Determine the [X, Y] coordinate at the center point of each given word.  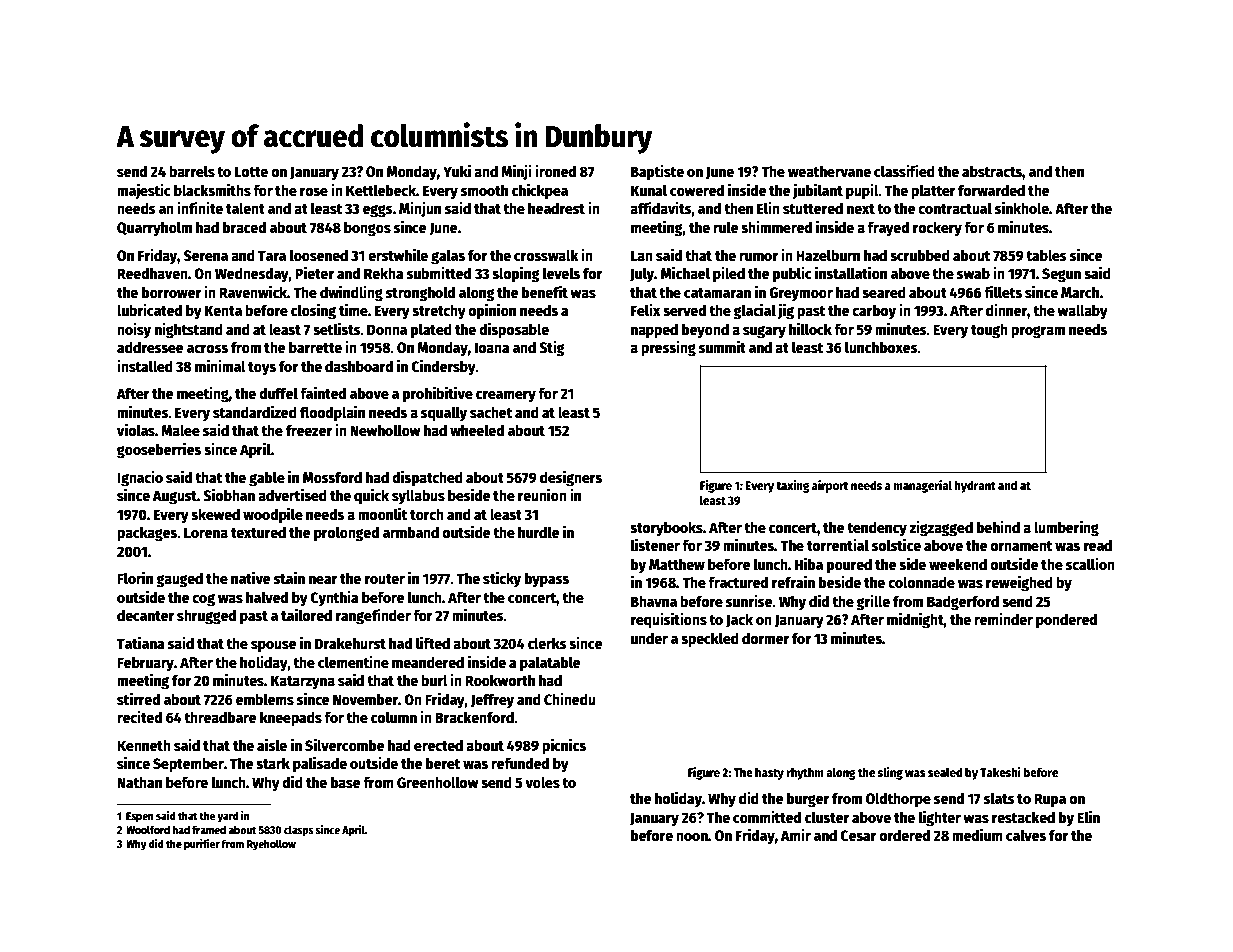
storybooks [666, 529]
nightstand [189, 331]
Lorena [206, 532]
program [1038, 332]
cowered [697, 190]
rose [314, 191]
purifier [202, 845]
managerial [923, 486]
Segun [1061, 275]
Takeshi [1000, 772]
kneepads [291, 719]
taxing [793, 486]
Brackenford [474, 717]
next [861, 209]
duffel [278, 393]
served [684, 310]
